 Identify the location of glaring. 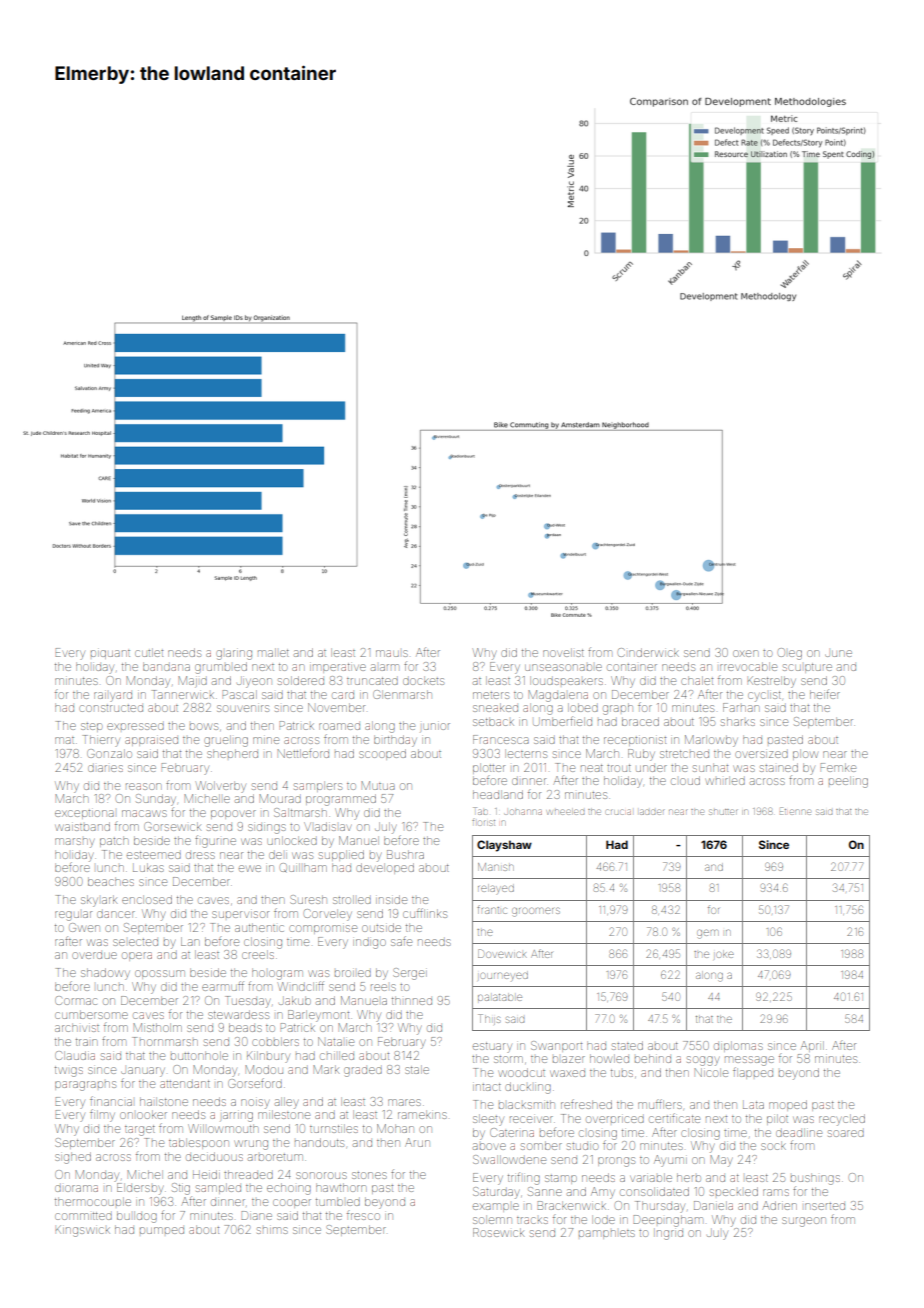
(234, 655).
